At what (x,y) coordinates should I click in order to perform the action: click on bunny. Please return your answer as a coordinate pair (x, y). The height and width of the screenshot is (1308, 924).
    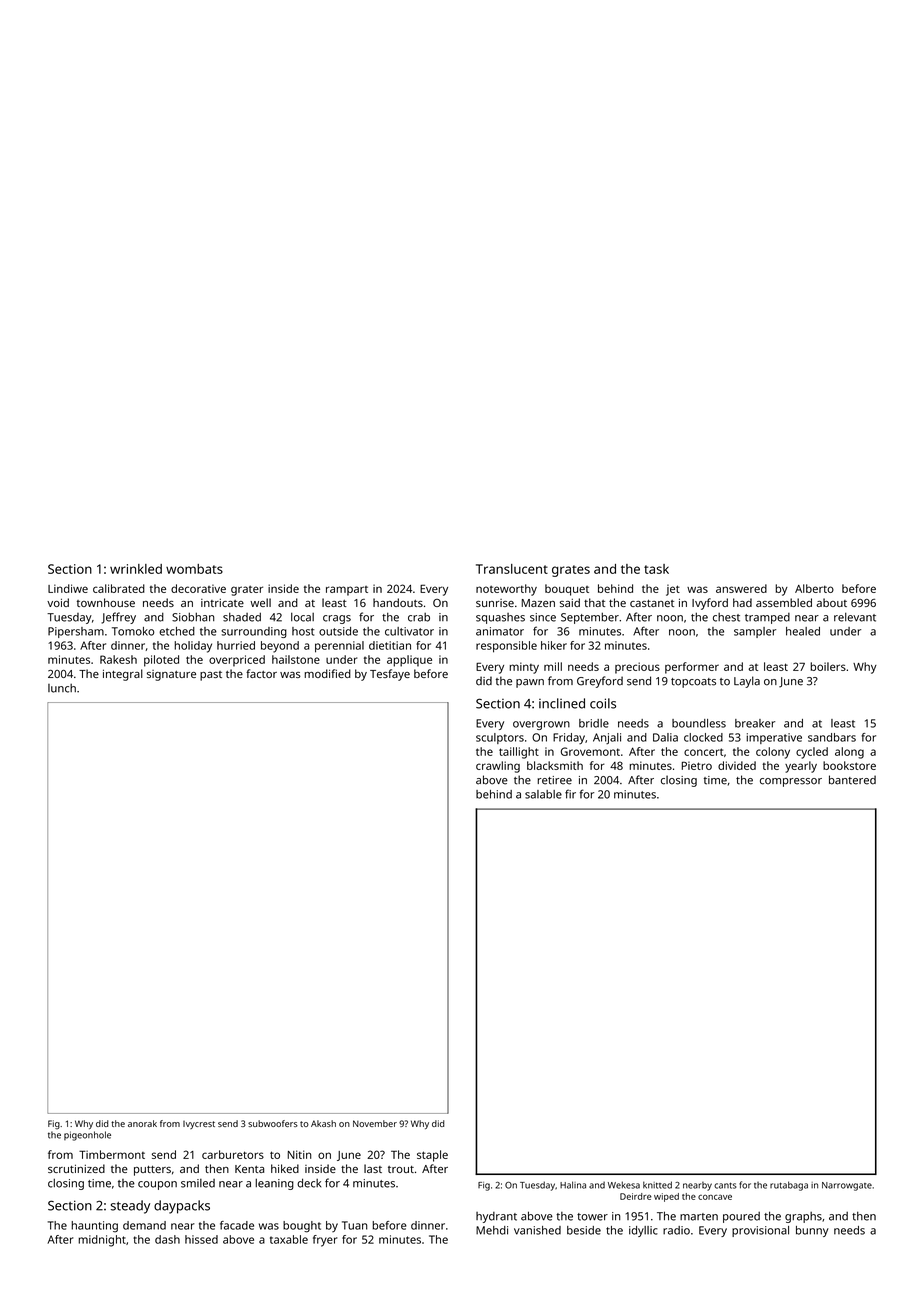
    Looking at the image, I should click on (812, 1231).
